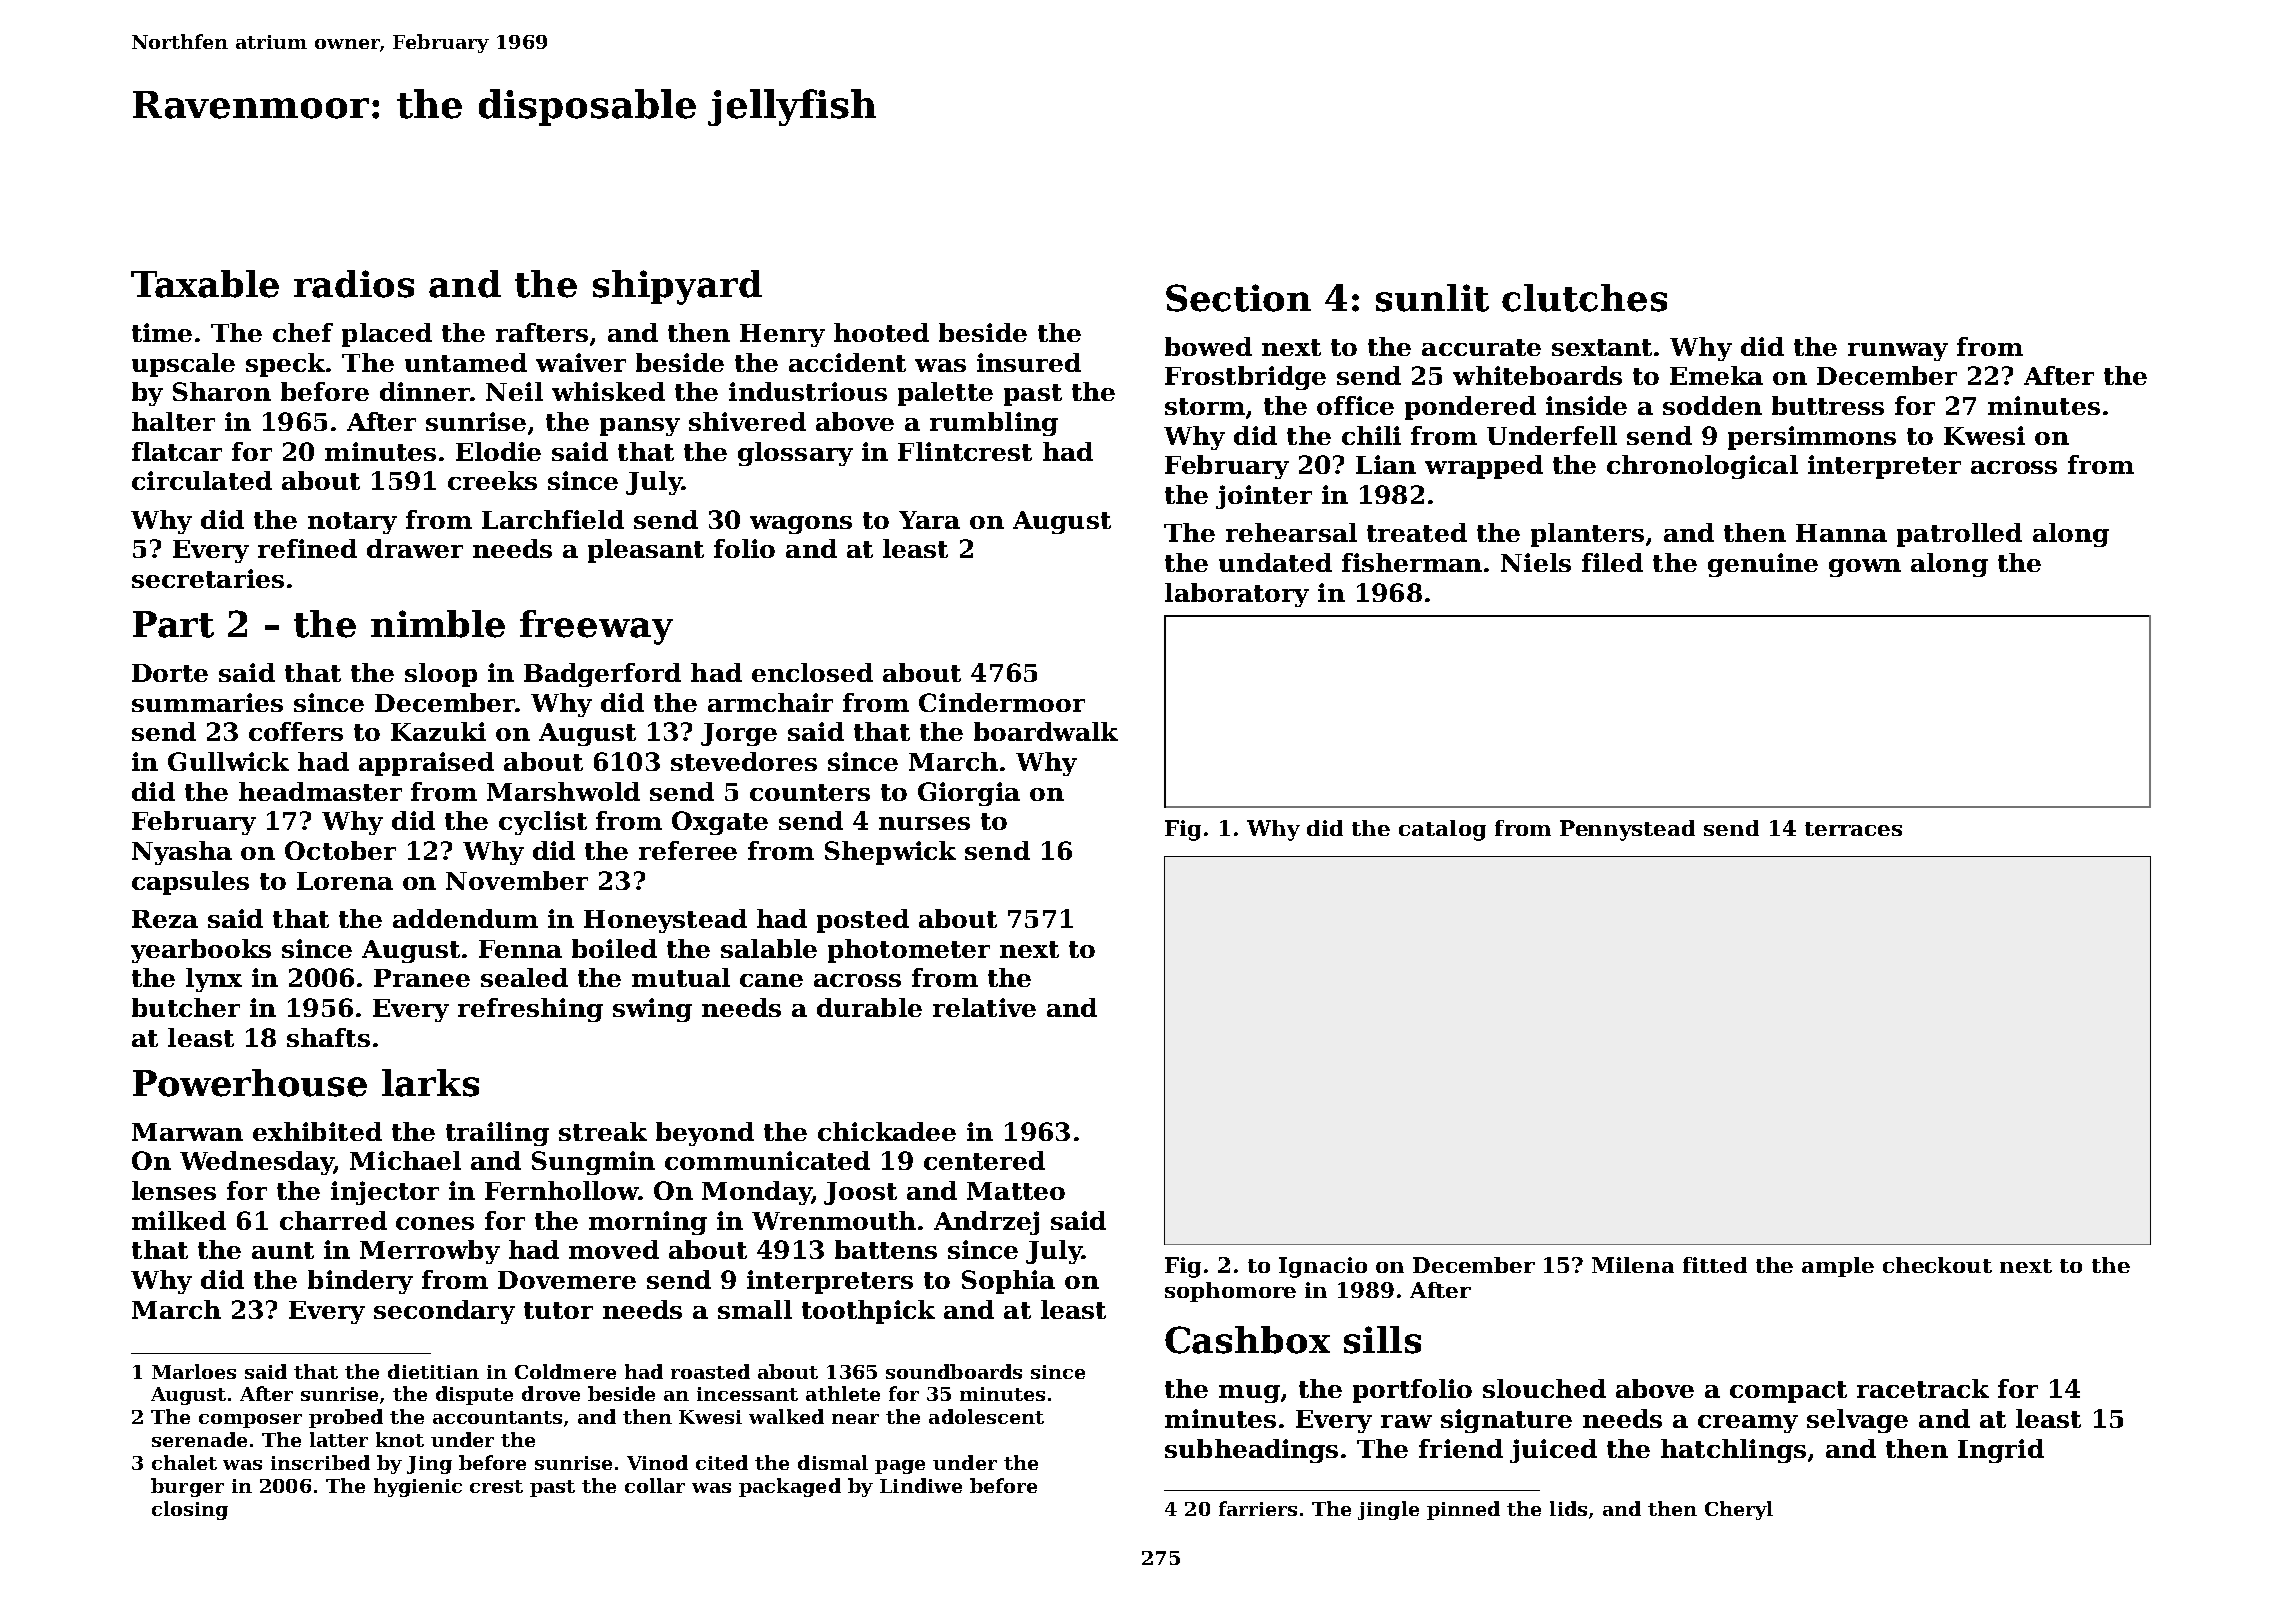 Image resolution: width=2282 pixels, height=1614 pixels. What do you see at coordinates (593, 1163) in the screenshot?
I see `Sungmin` at bounding box center [593, 1163].
